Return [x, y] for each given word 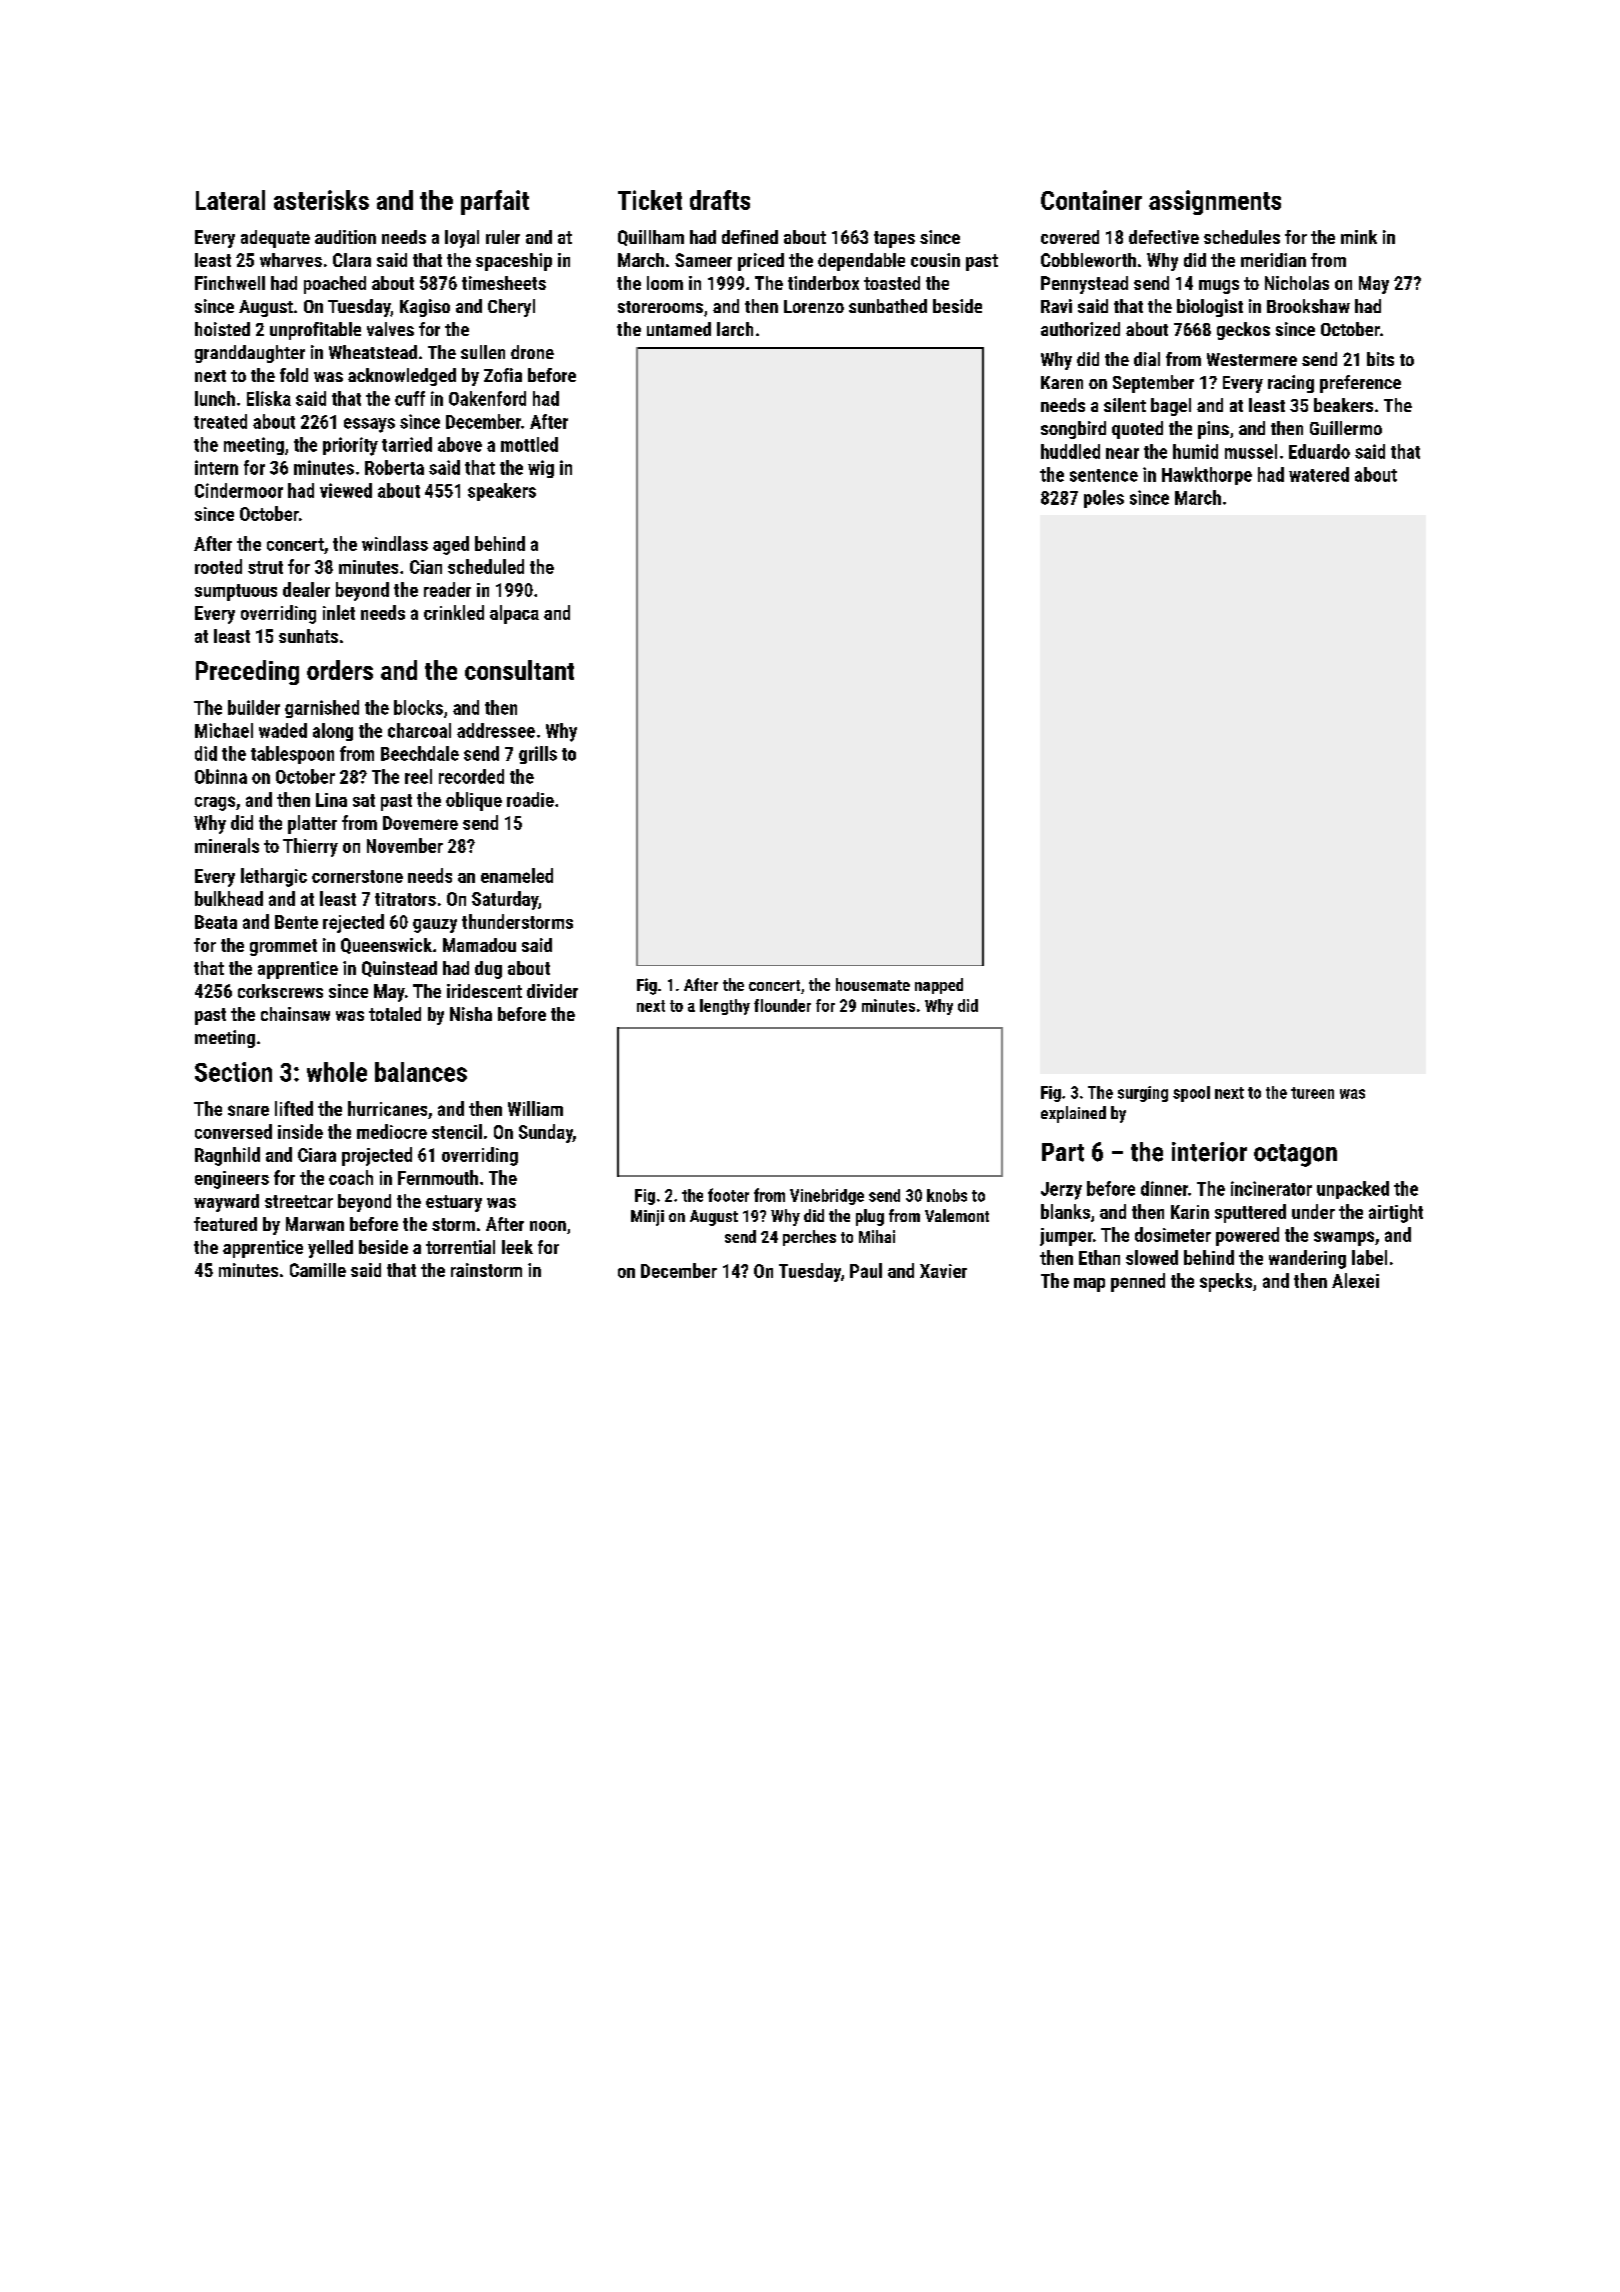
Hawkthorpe [1207, 476]
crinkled [454, 612]
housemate [873, 984]
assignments [1215, 202]
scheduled [486, 566]
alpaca [514, 614]
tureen [1312, 1093]
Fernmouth [438, 1177]
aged [451, 545]
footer [728, 1195]
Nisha [471, 1014]
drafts [720, 200]
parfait [495, 202]
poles [1104, 499]
